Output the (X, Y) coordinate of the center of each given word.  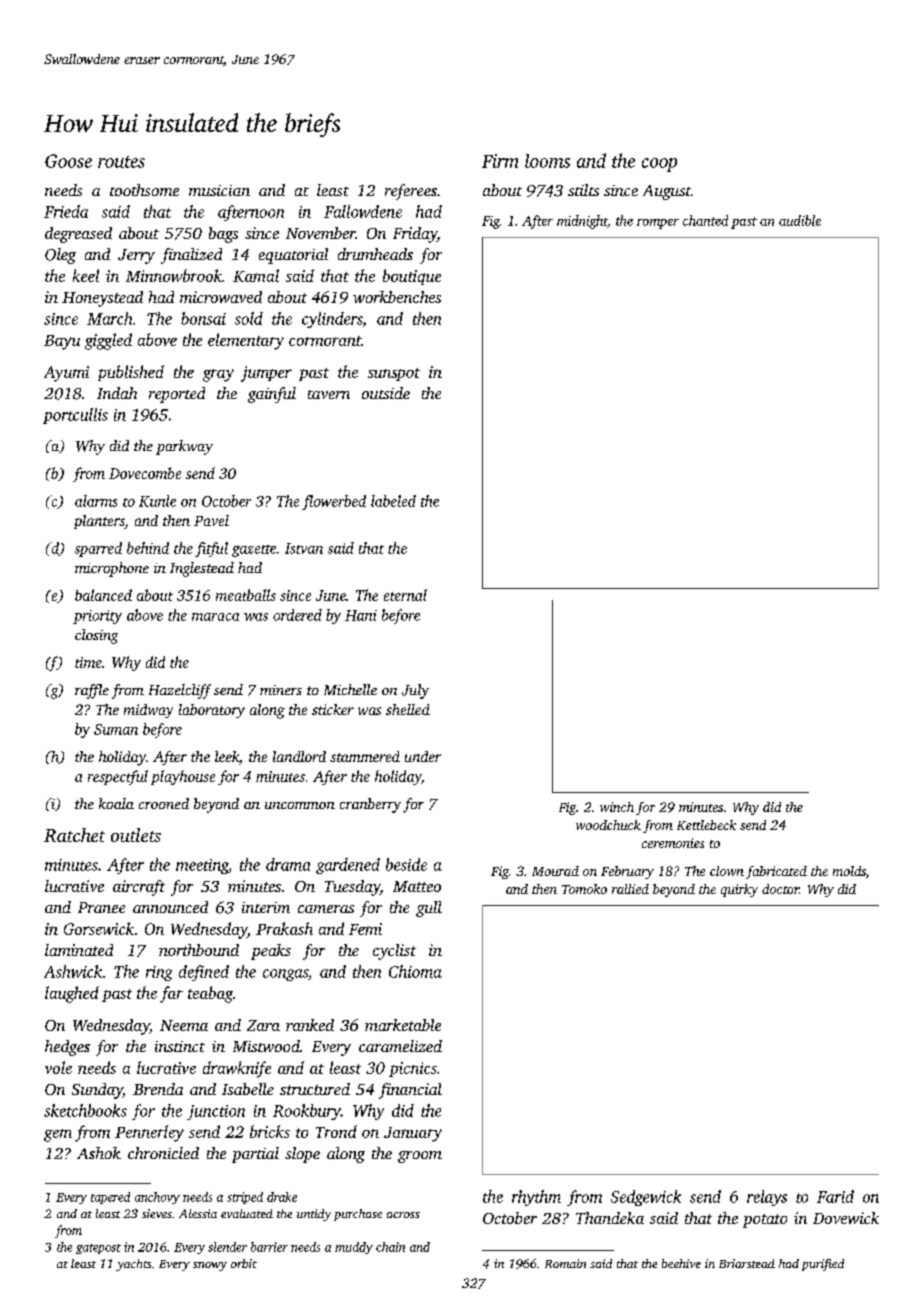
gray (218, 375)
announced (170, 907)
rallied (630, 889)
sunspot (394, 374)
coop (659, 165)
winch (617, 807)
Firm (500, 161)
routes (121, 162)
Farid (835, 1196)
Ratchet (74, 835)
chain (390, 1247)
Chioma (415, 971)
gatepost (98, 1249)
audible (800, 220)
